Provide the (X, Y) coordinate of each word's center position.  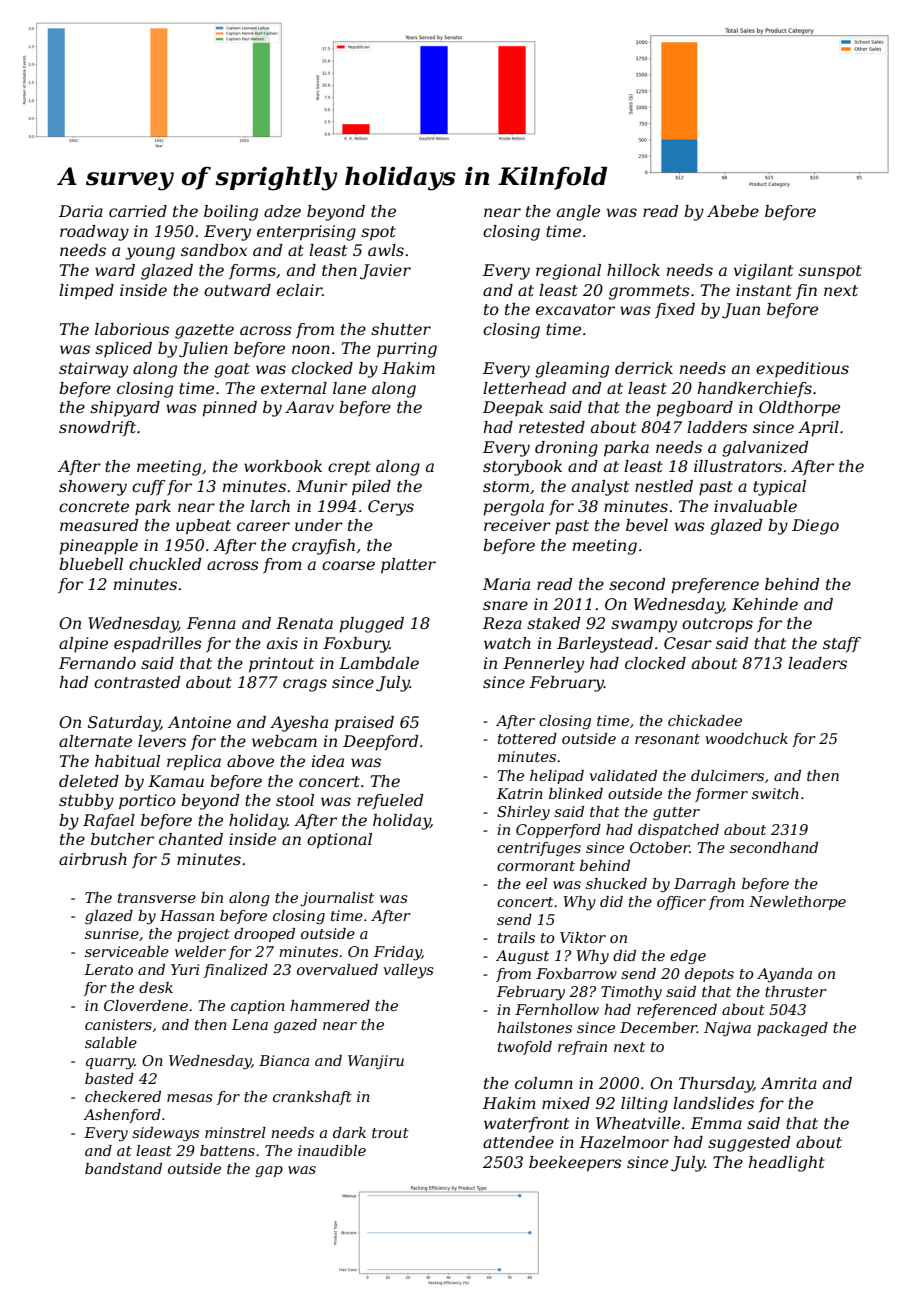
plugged (371, 625)
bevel (647, 525)
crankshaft (312, 1098)
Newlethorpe (797, 903)
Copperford (558, 831)
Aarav (309, 407)
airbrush (93, 859)
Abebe (733, 211)
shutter (401, 329)
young (150, 253)
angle (578, 213)
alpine (83, 645)
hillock (633, 270)
